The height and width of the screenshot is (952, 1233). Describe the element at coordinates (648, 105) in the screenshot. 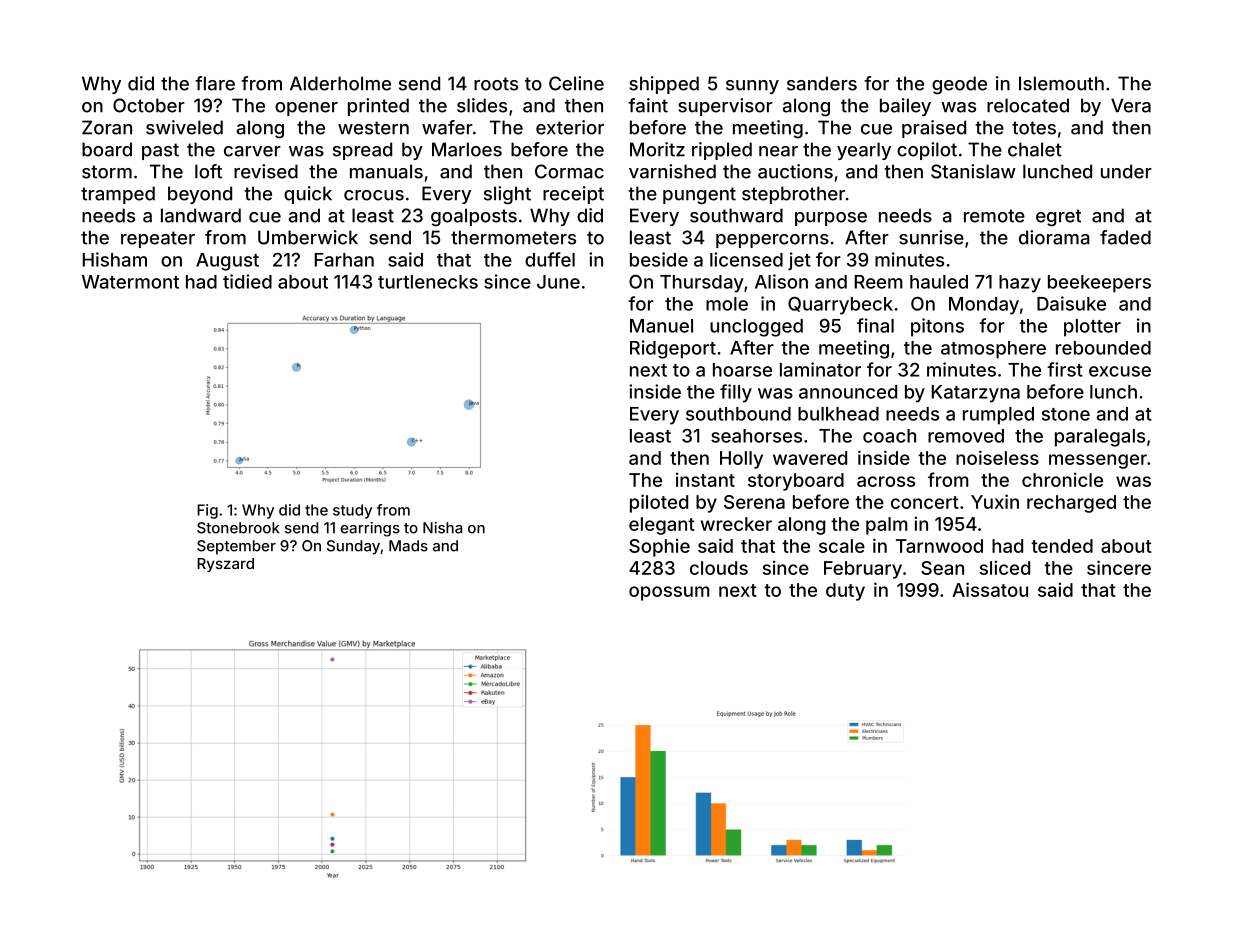

I see `faint` at that location.
